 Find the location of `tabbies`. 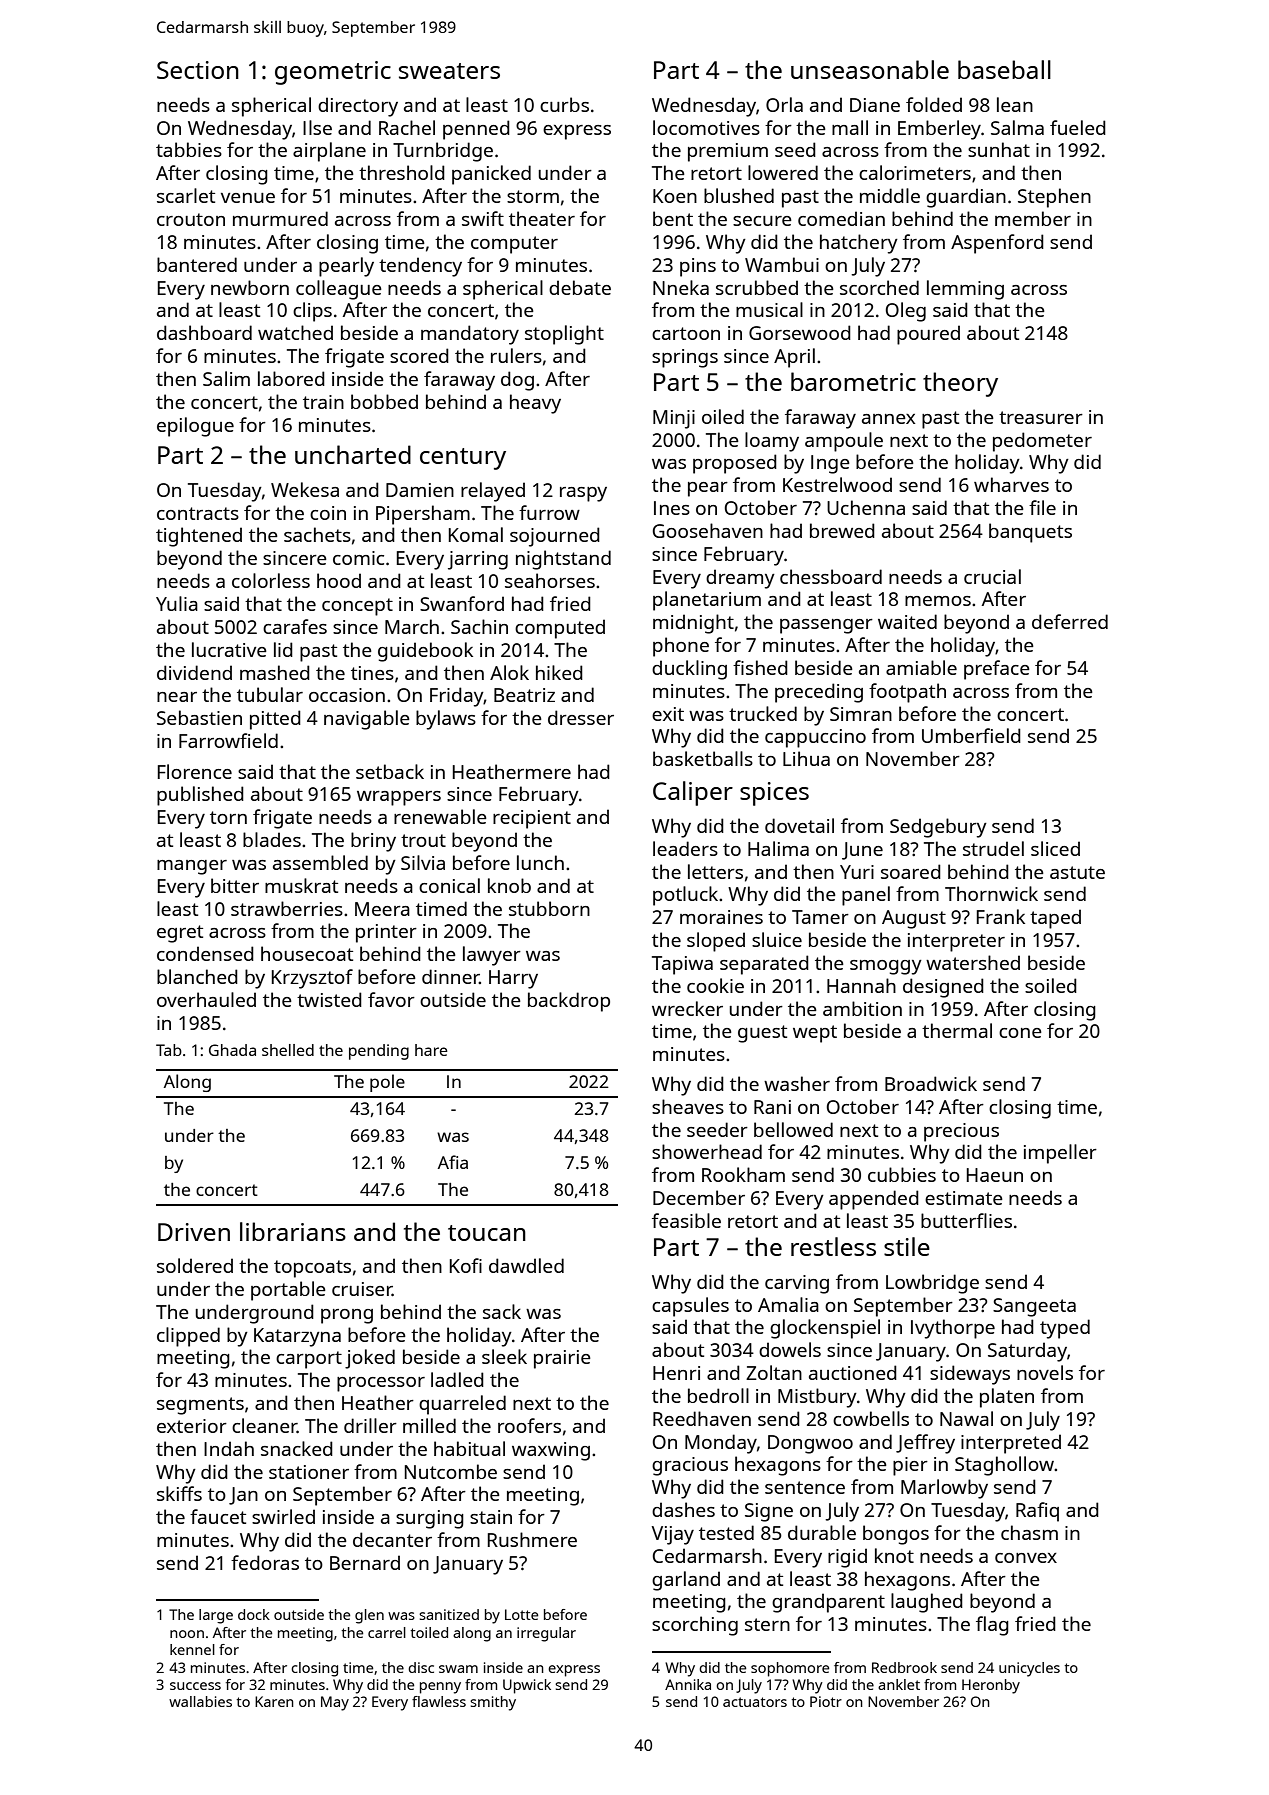

tabbies is located at coordinates (189, 149).
